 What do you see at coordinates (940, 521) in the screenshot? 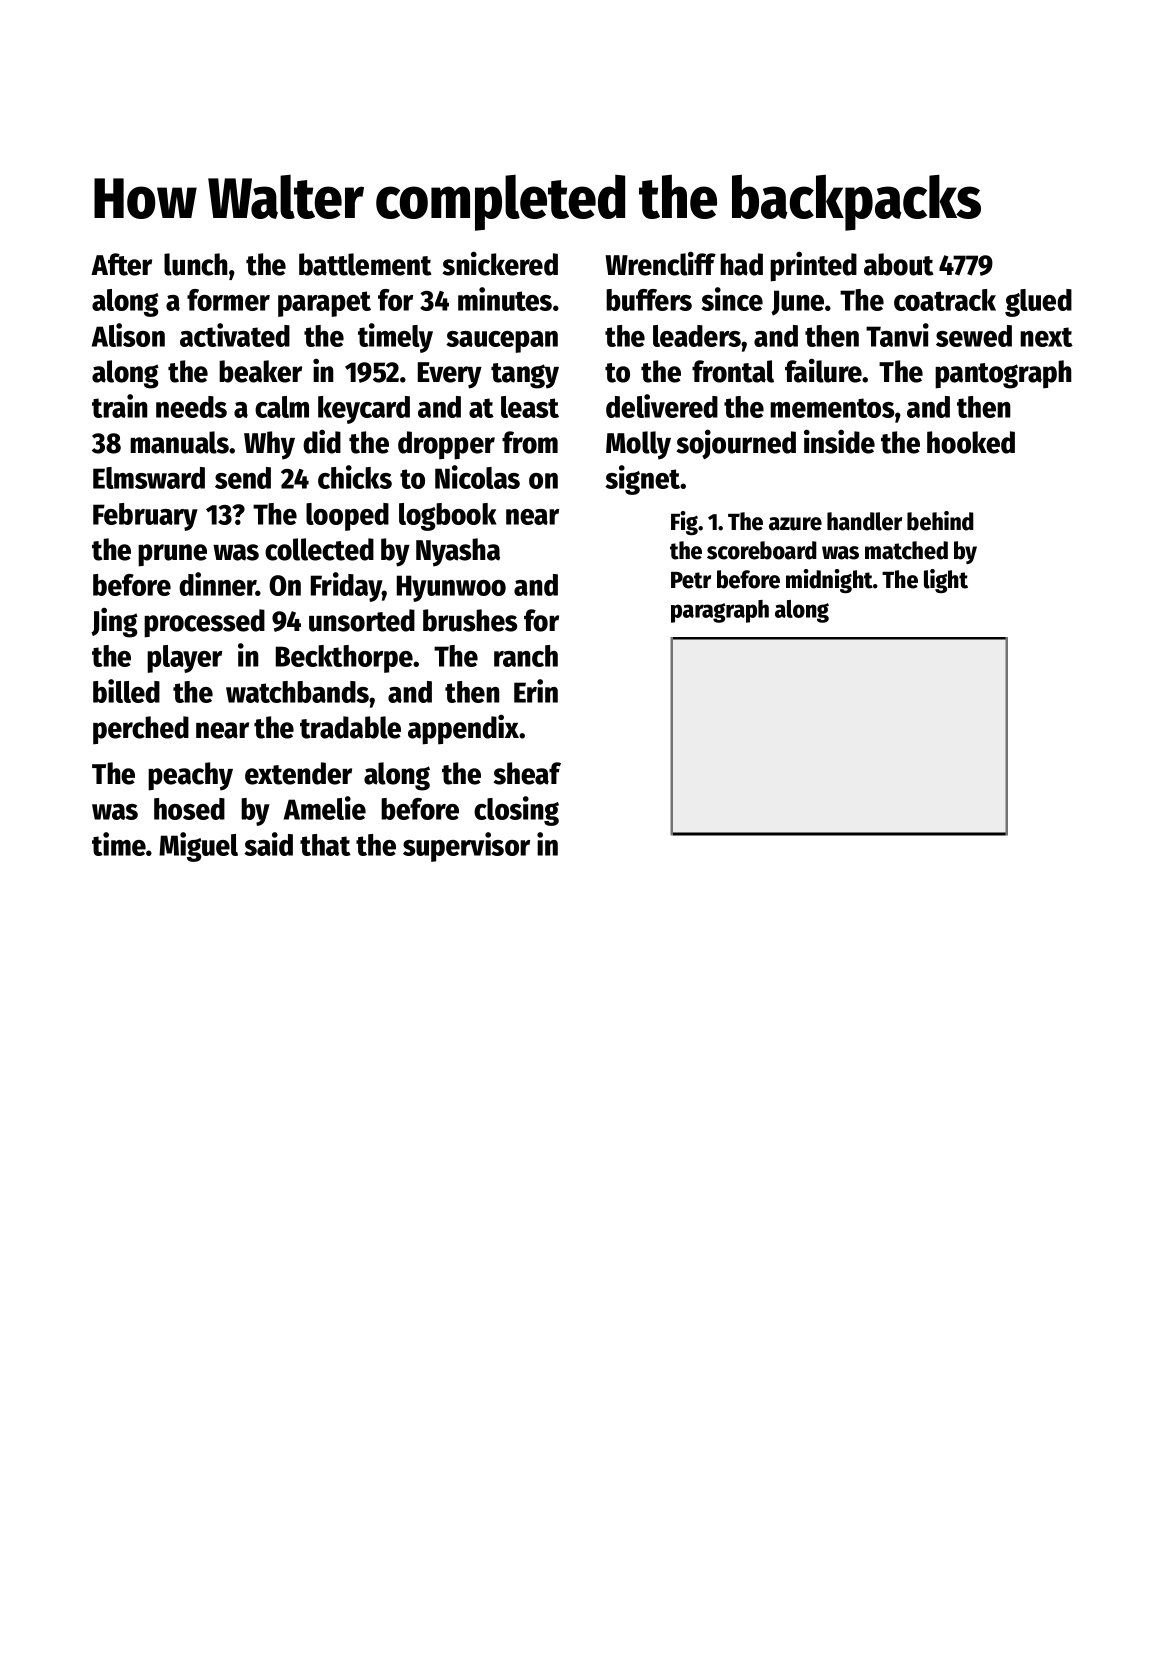
I see `behind` at bounding box center [940, 521].
